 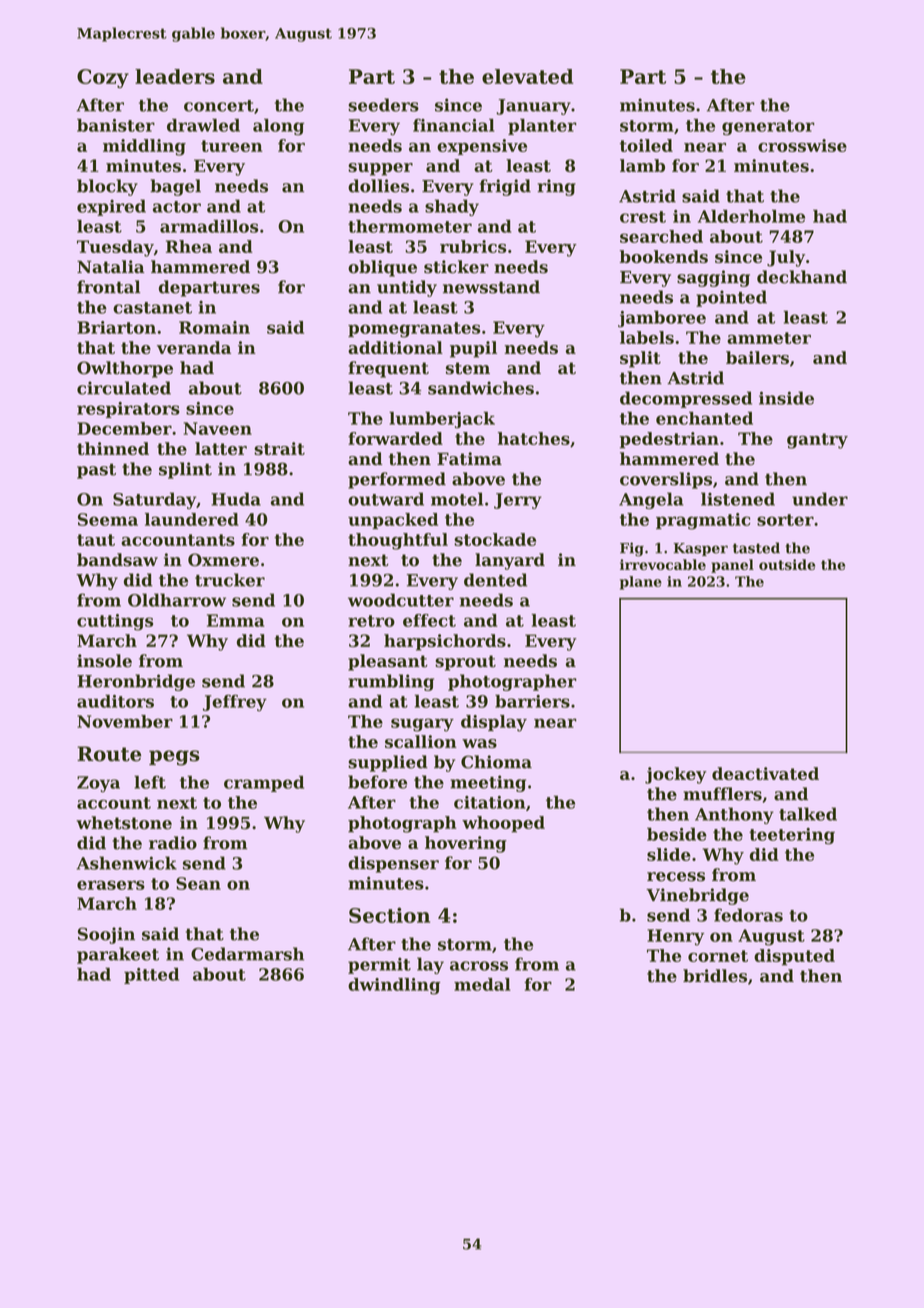 What do you see at coordinates (103, 78) in the screenshot?
I see `Cozy` at bounding box center [103, 78].
